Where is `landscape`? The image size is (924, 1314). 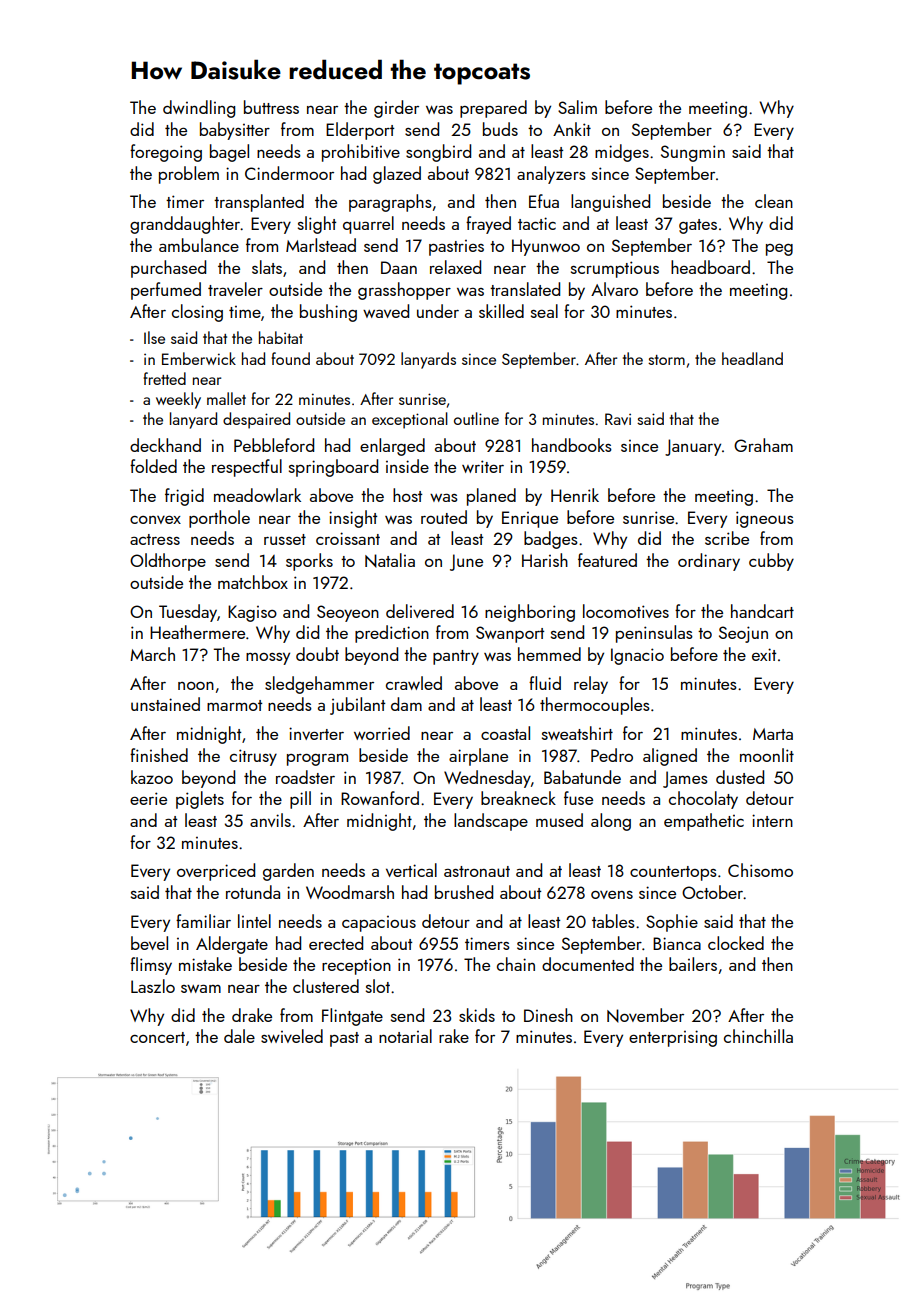 landscape is located at coordinates (491, 822).
